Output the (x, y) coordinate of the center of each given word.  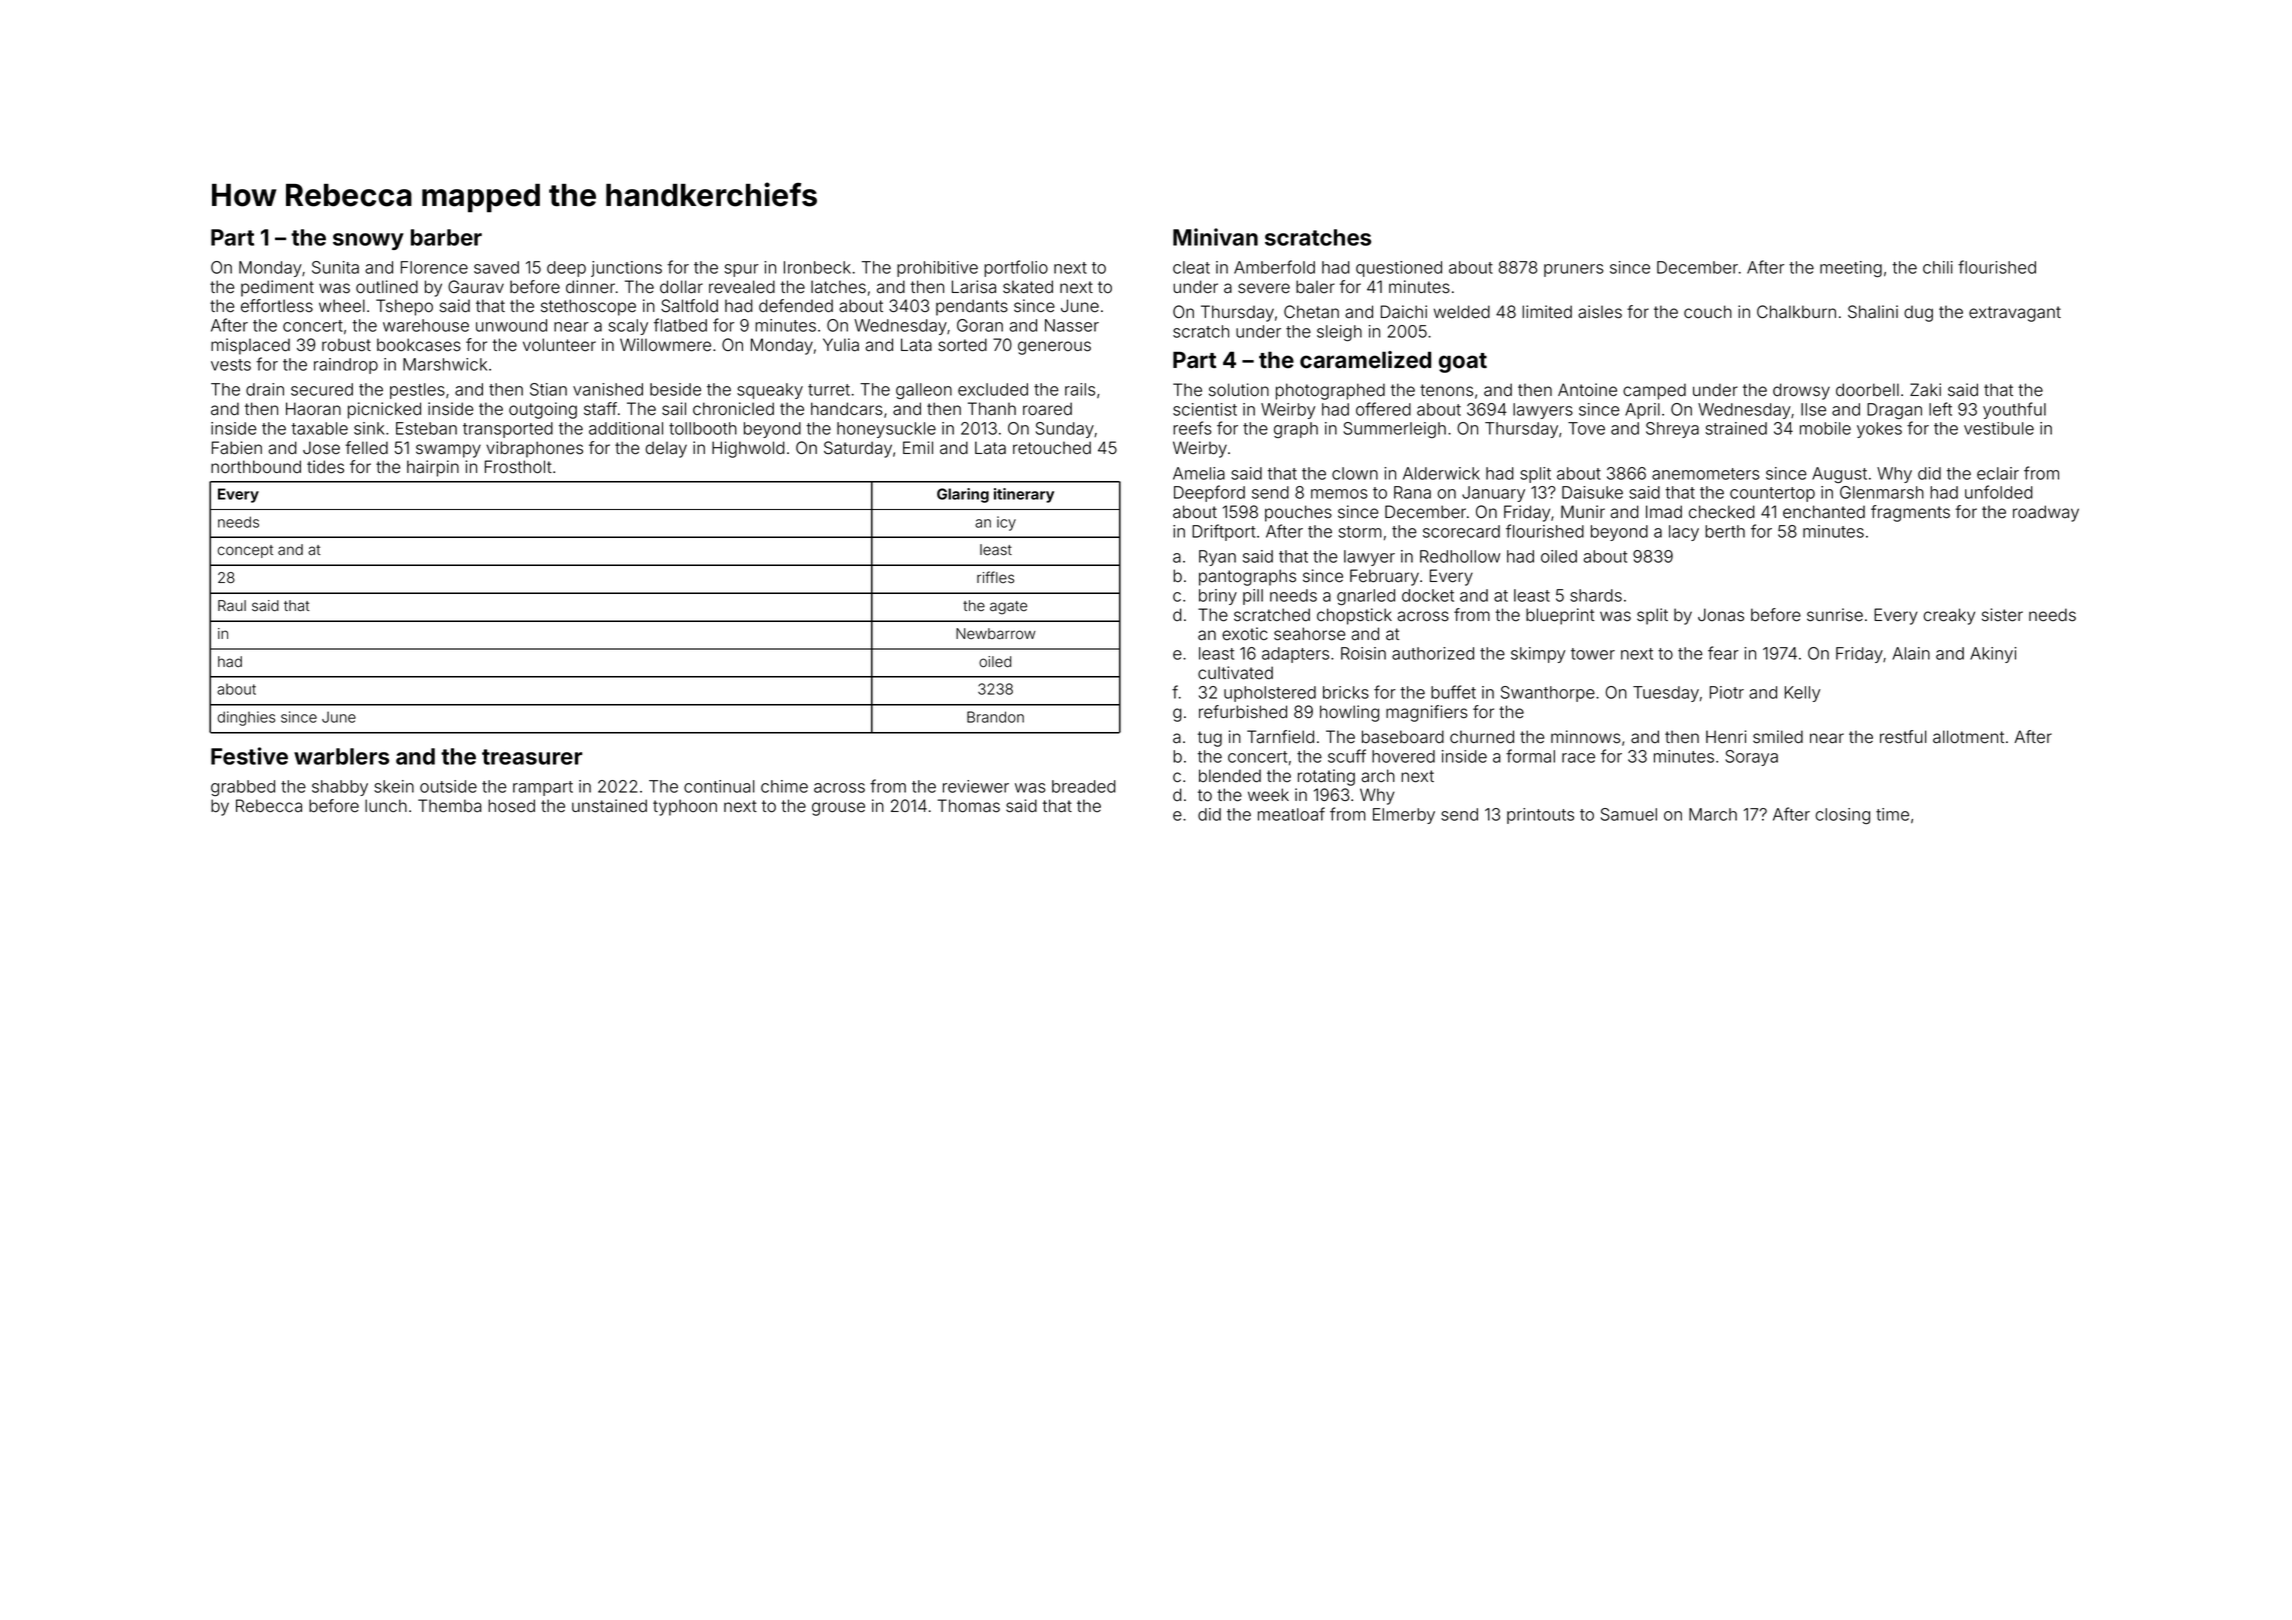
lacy (1684, 533)
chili (1938, 267)
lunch (386, 805)
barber (446, 237)
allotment (1968, 737)
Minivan (1215, 237)
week (1268, 795)
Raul (232, 605)
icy (1006, 523)
